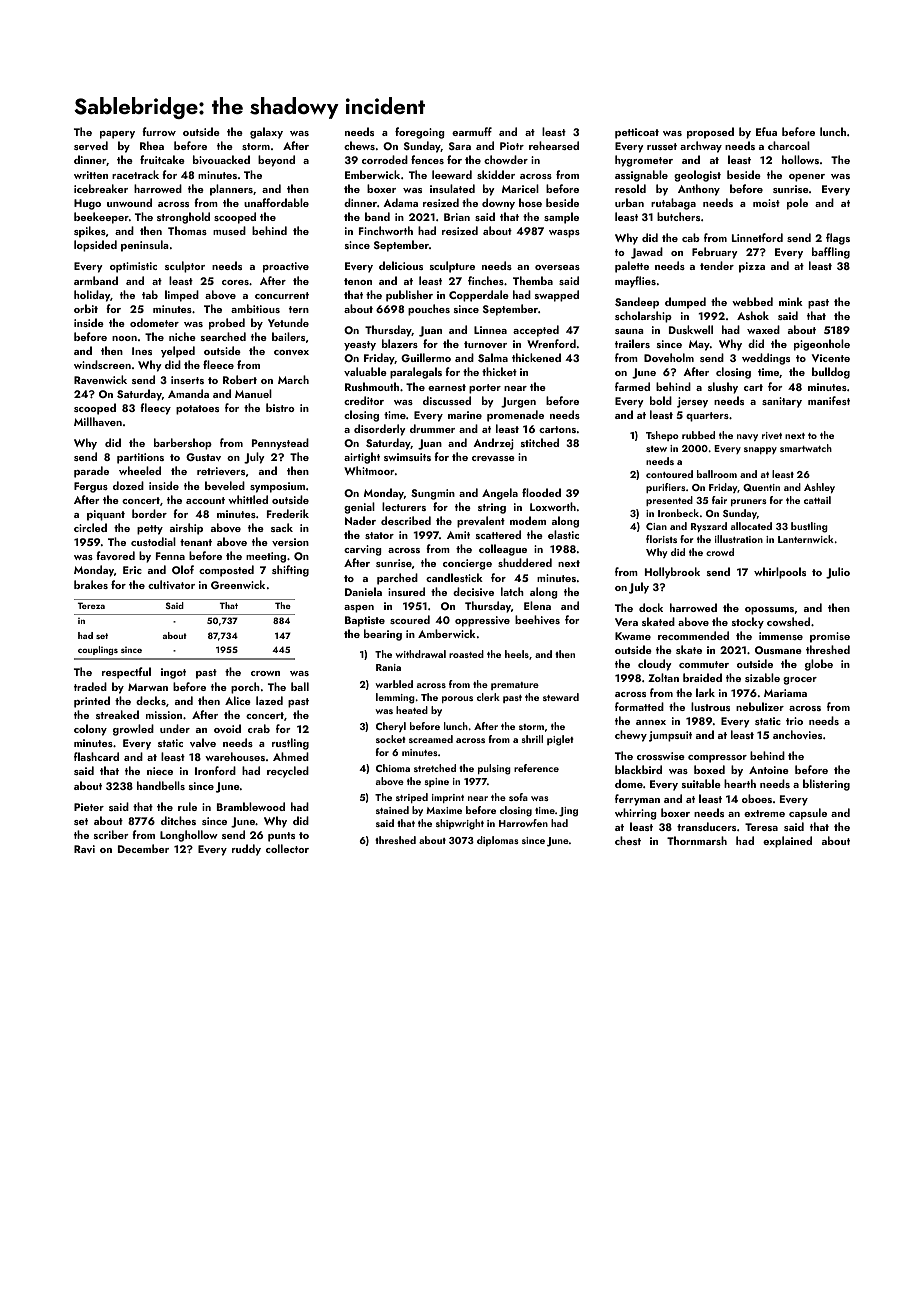 This image has height=1308, width=924. What do you see at coordinates (467, 564) in the image?
I see `concierge` at bounding box center [467, 564].
